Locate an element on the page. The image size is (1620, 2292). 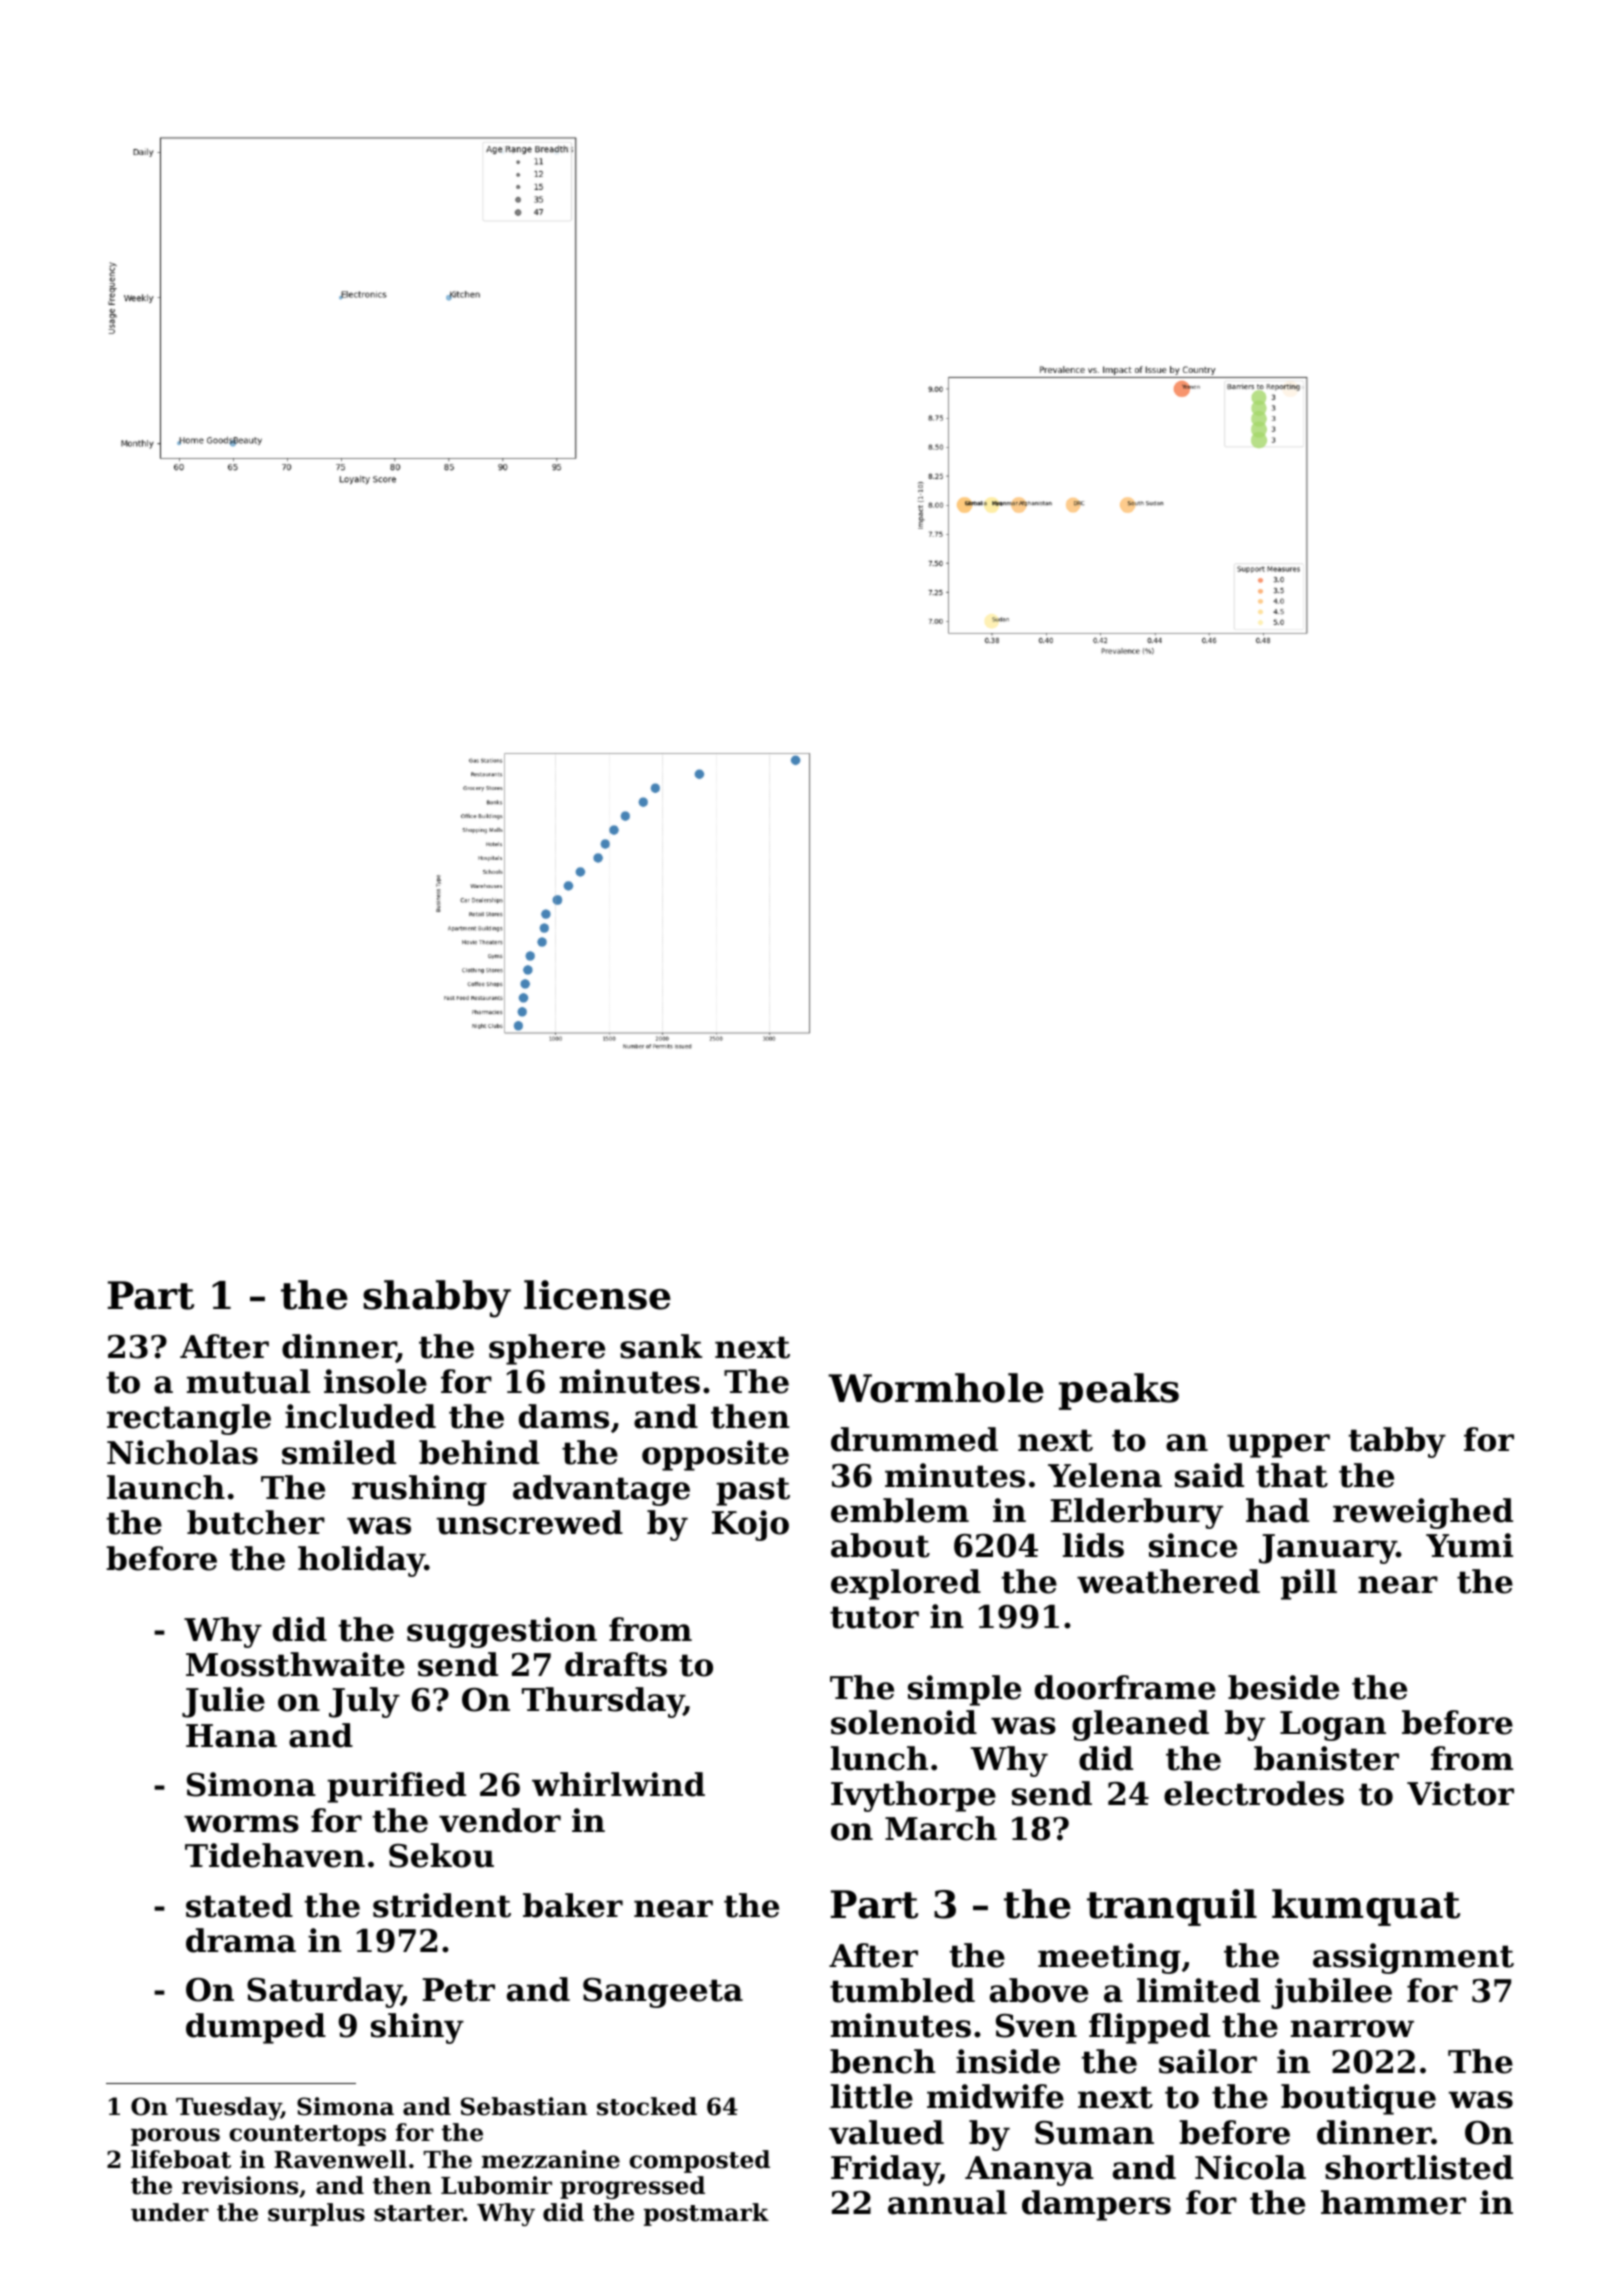
Sebastian is located at coordinates (524, 2106).
